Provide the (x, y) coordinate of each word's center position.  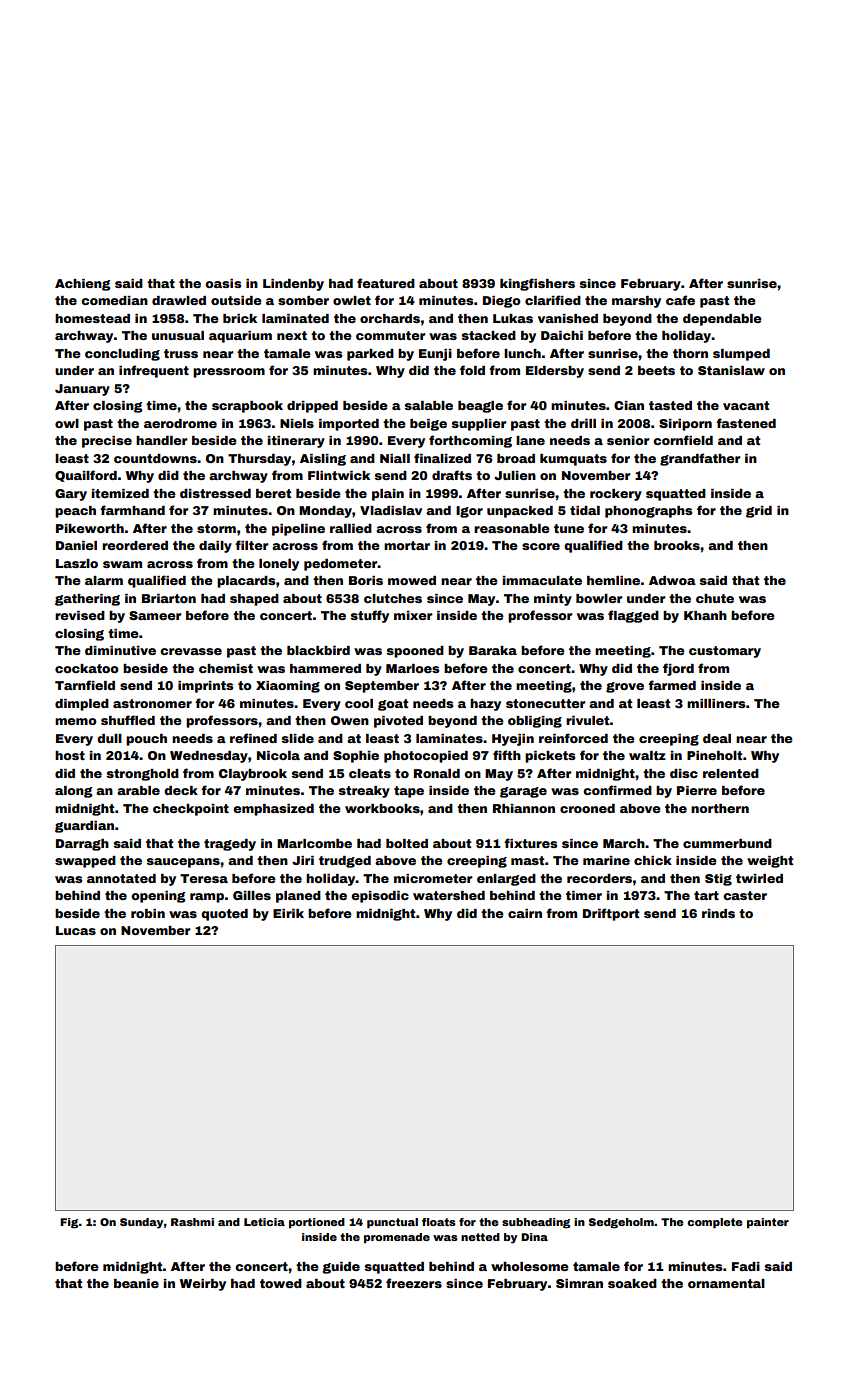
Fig (69, 1223)
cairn (525, 913)
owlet (352, 300)
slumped (741, 355)
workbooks (382, 808)
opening (158, 897)
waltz (647, 755)
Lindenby (293, 285)
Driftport (611, 914)
